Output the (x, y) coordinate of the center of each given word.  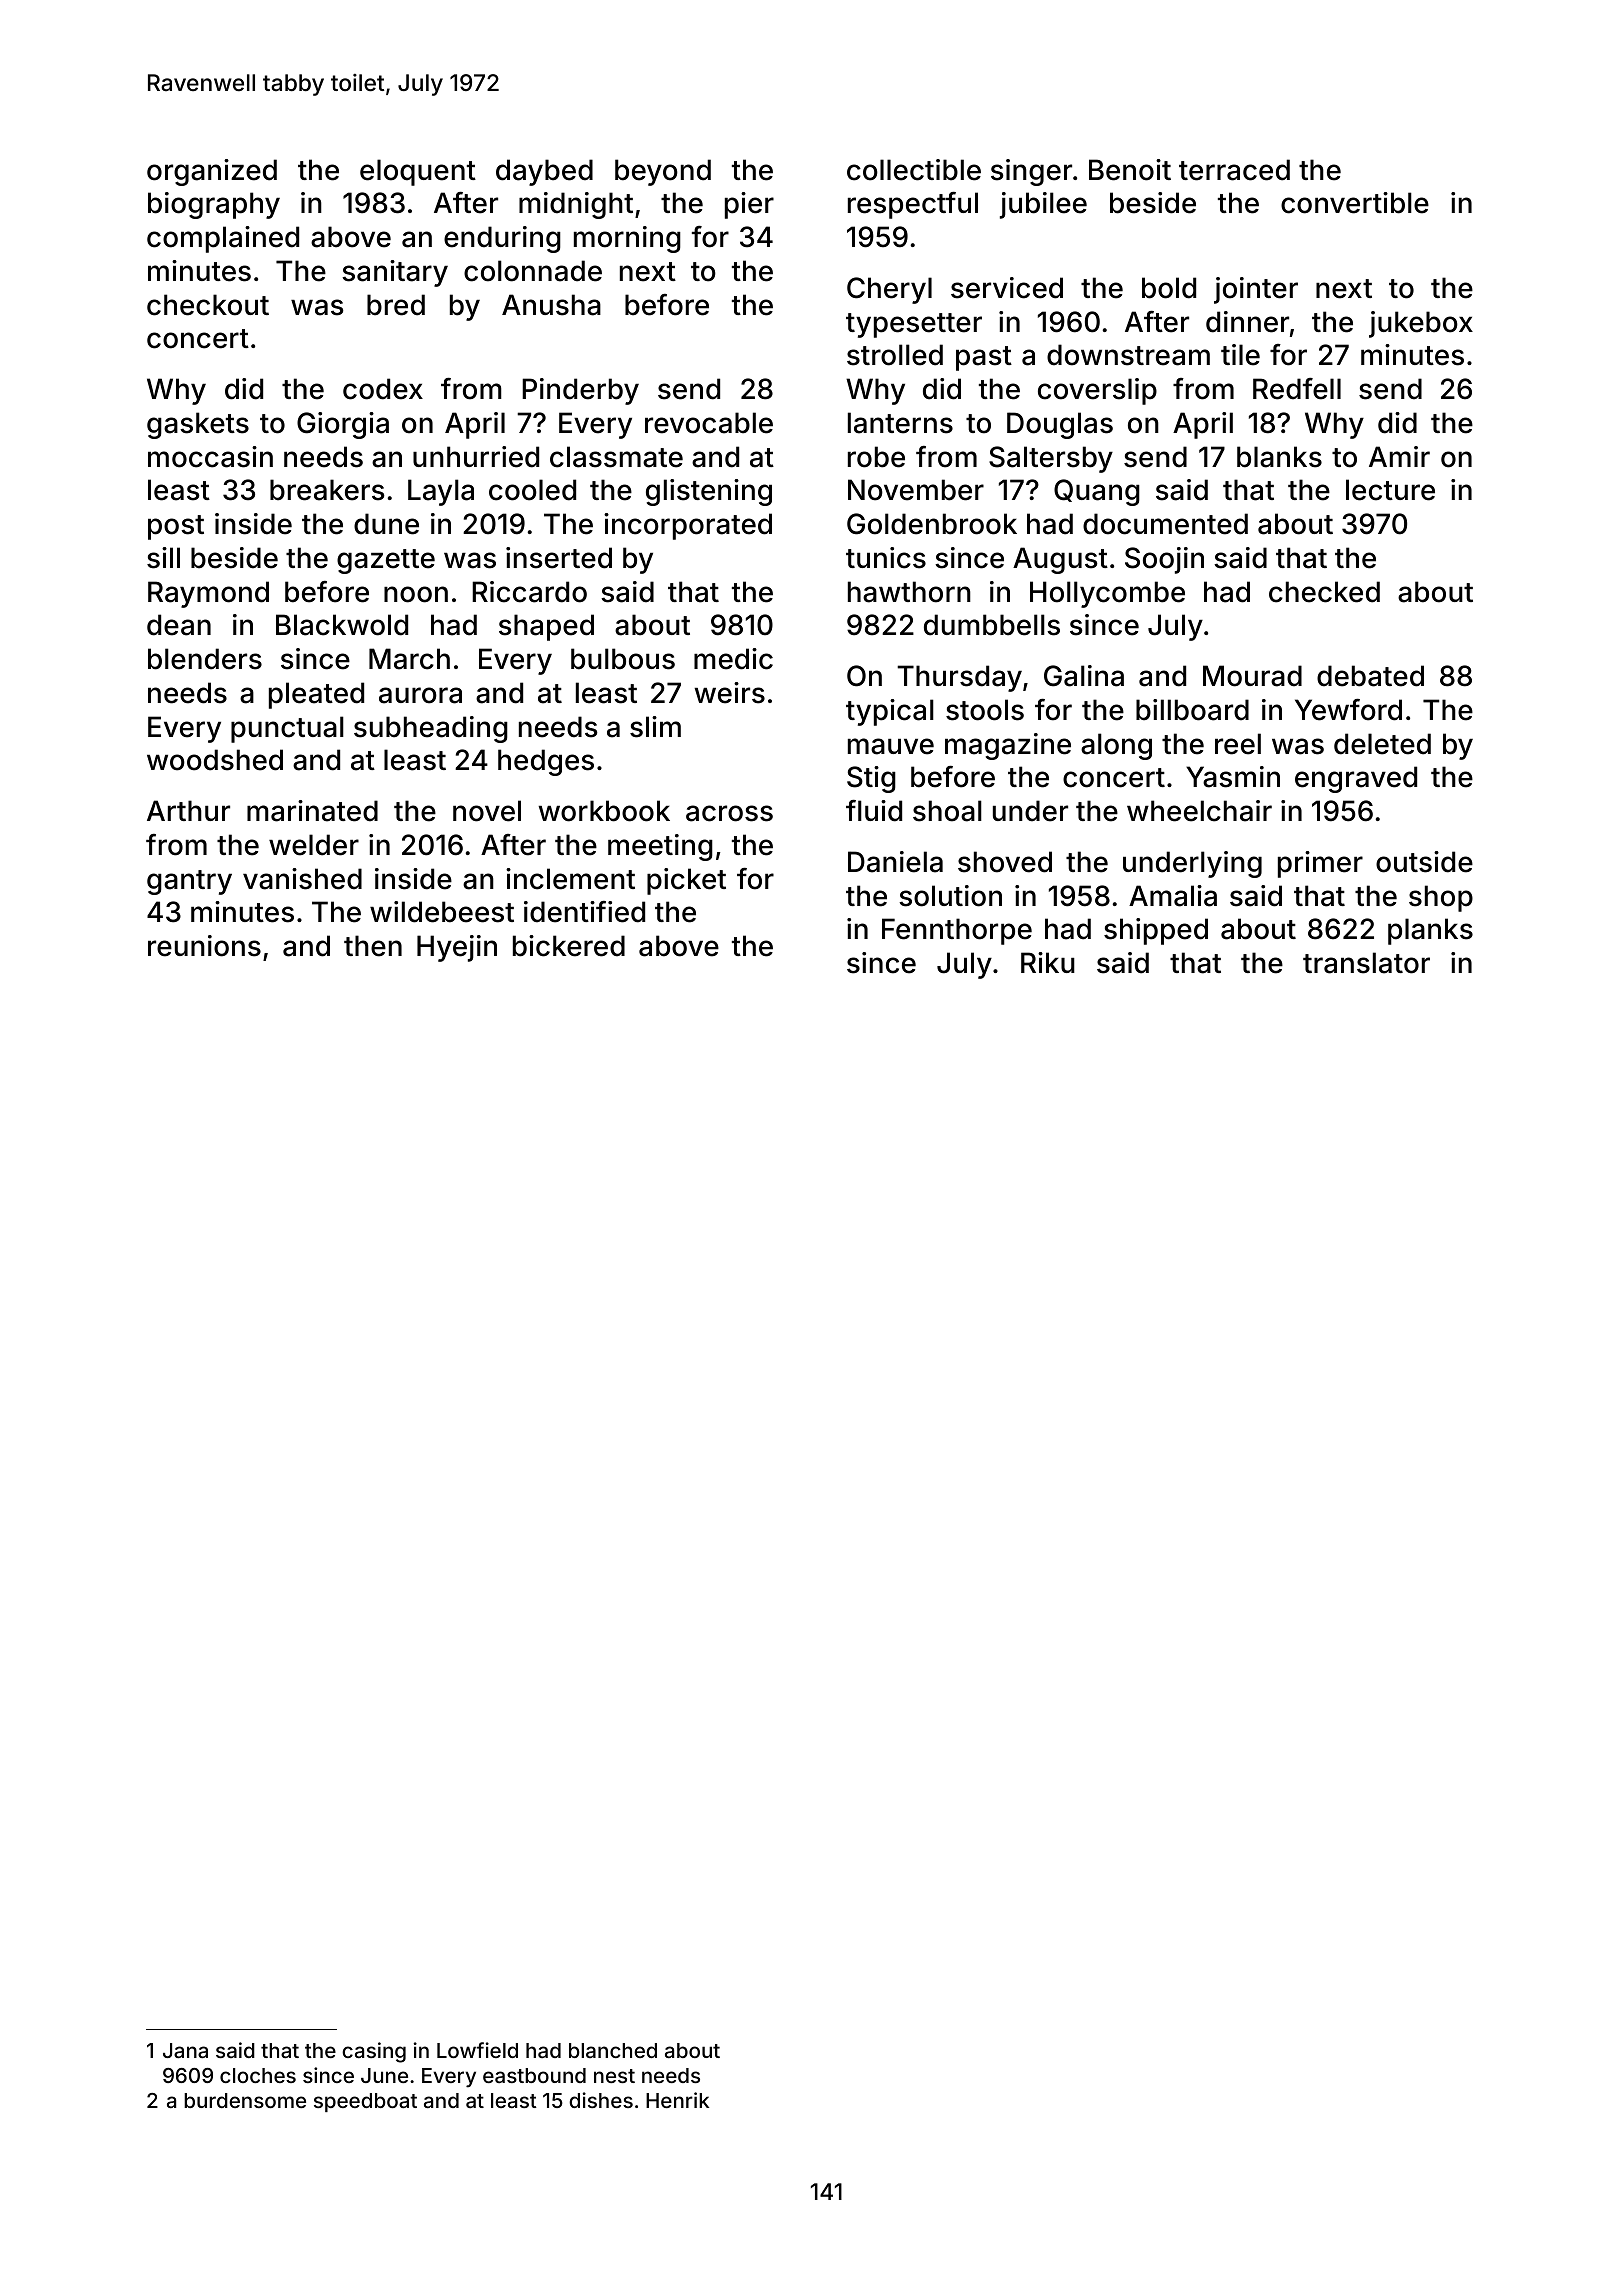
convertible (1355, 203)
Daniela (895, 862)
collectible (914, 170)
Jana (185, 2050)
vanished (302, 879)
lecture (1390, 490)
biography (214, 205)
